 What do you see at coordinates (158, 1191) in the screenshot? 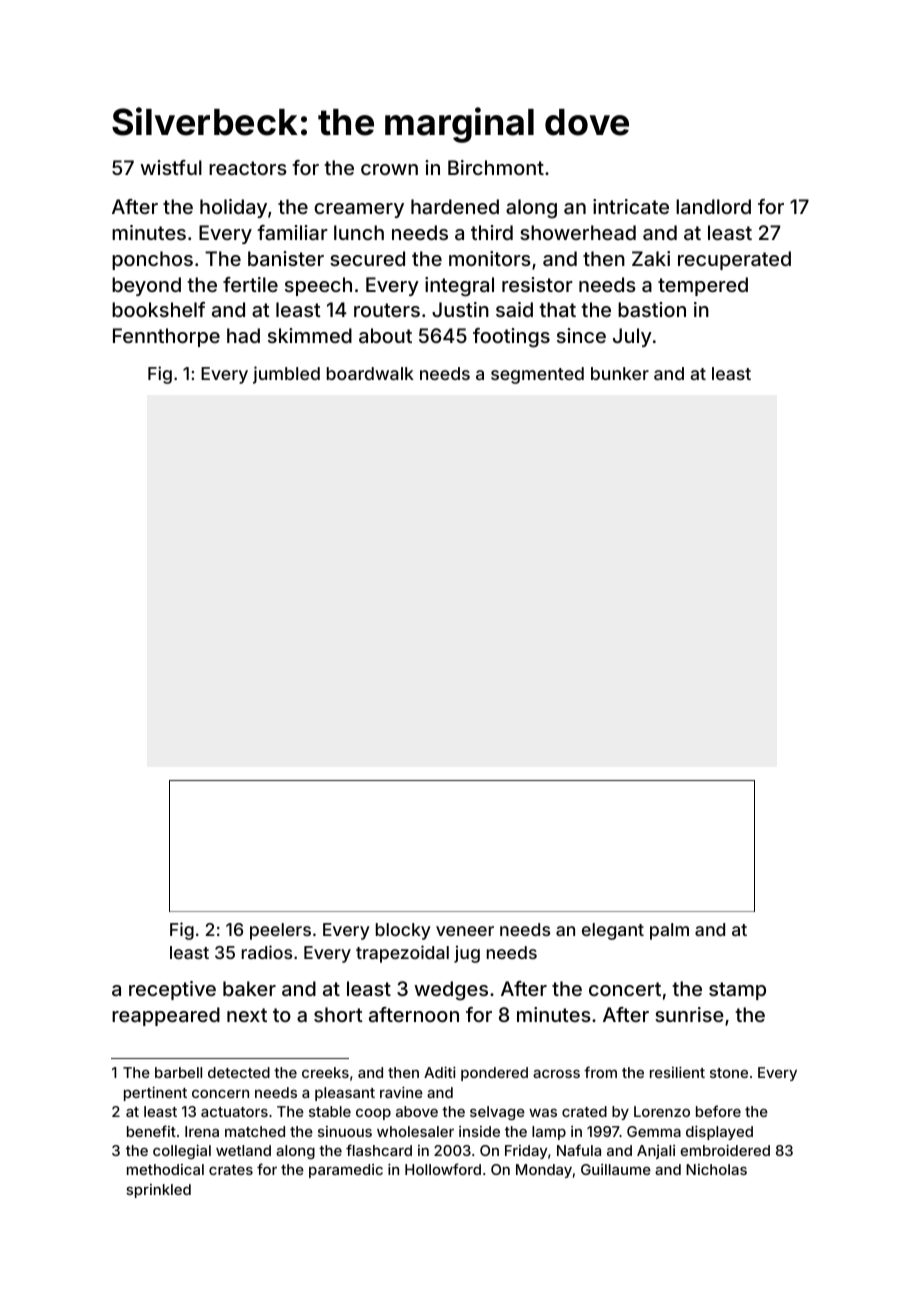
I see `sprinkled` at bounding box center [158, 1191].
